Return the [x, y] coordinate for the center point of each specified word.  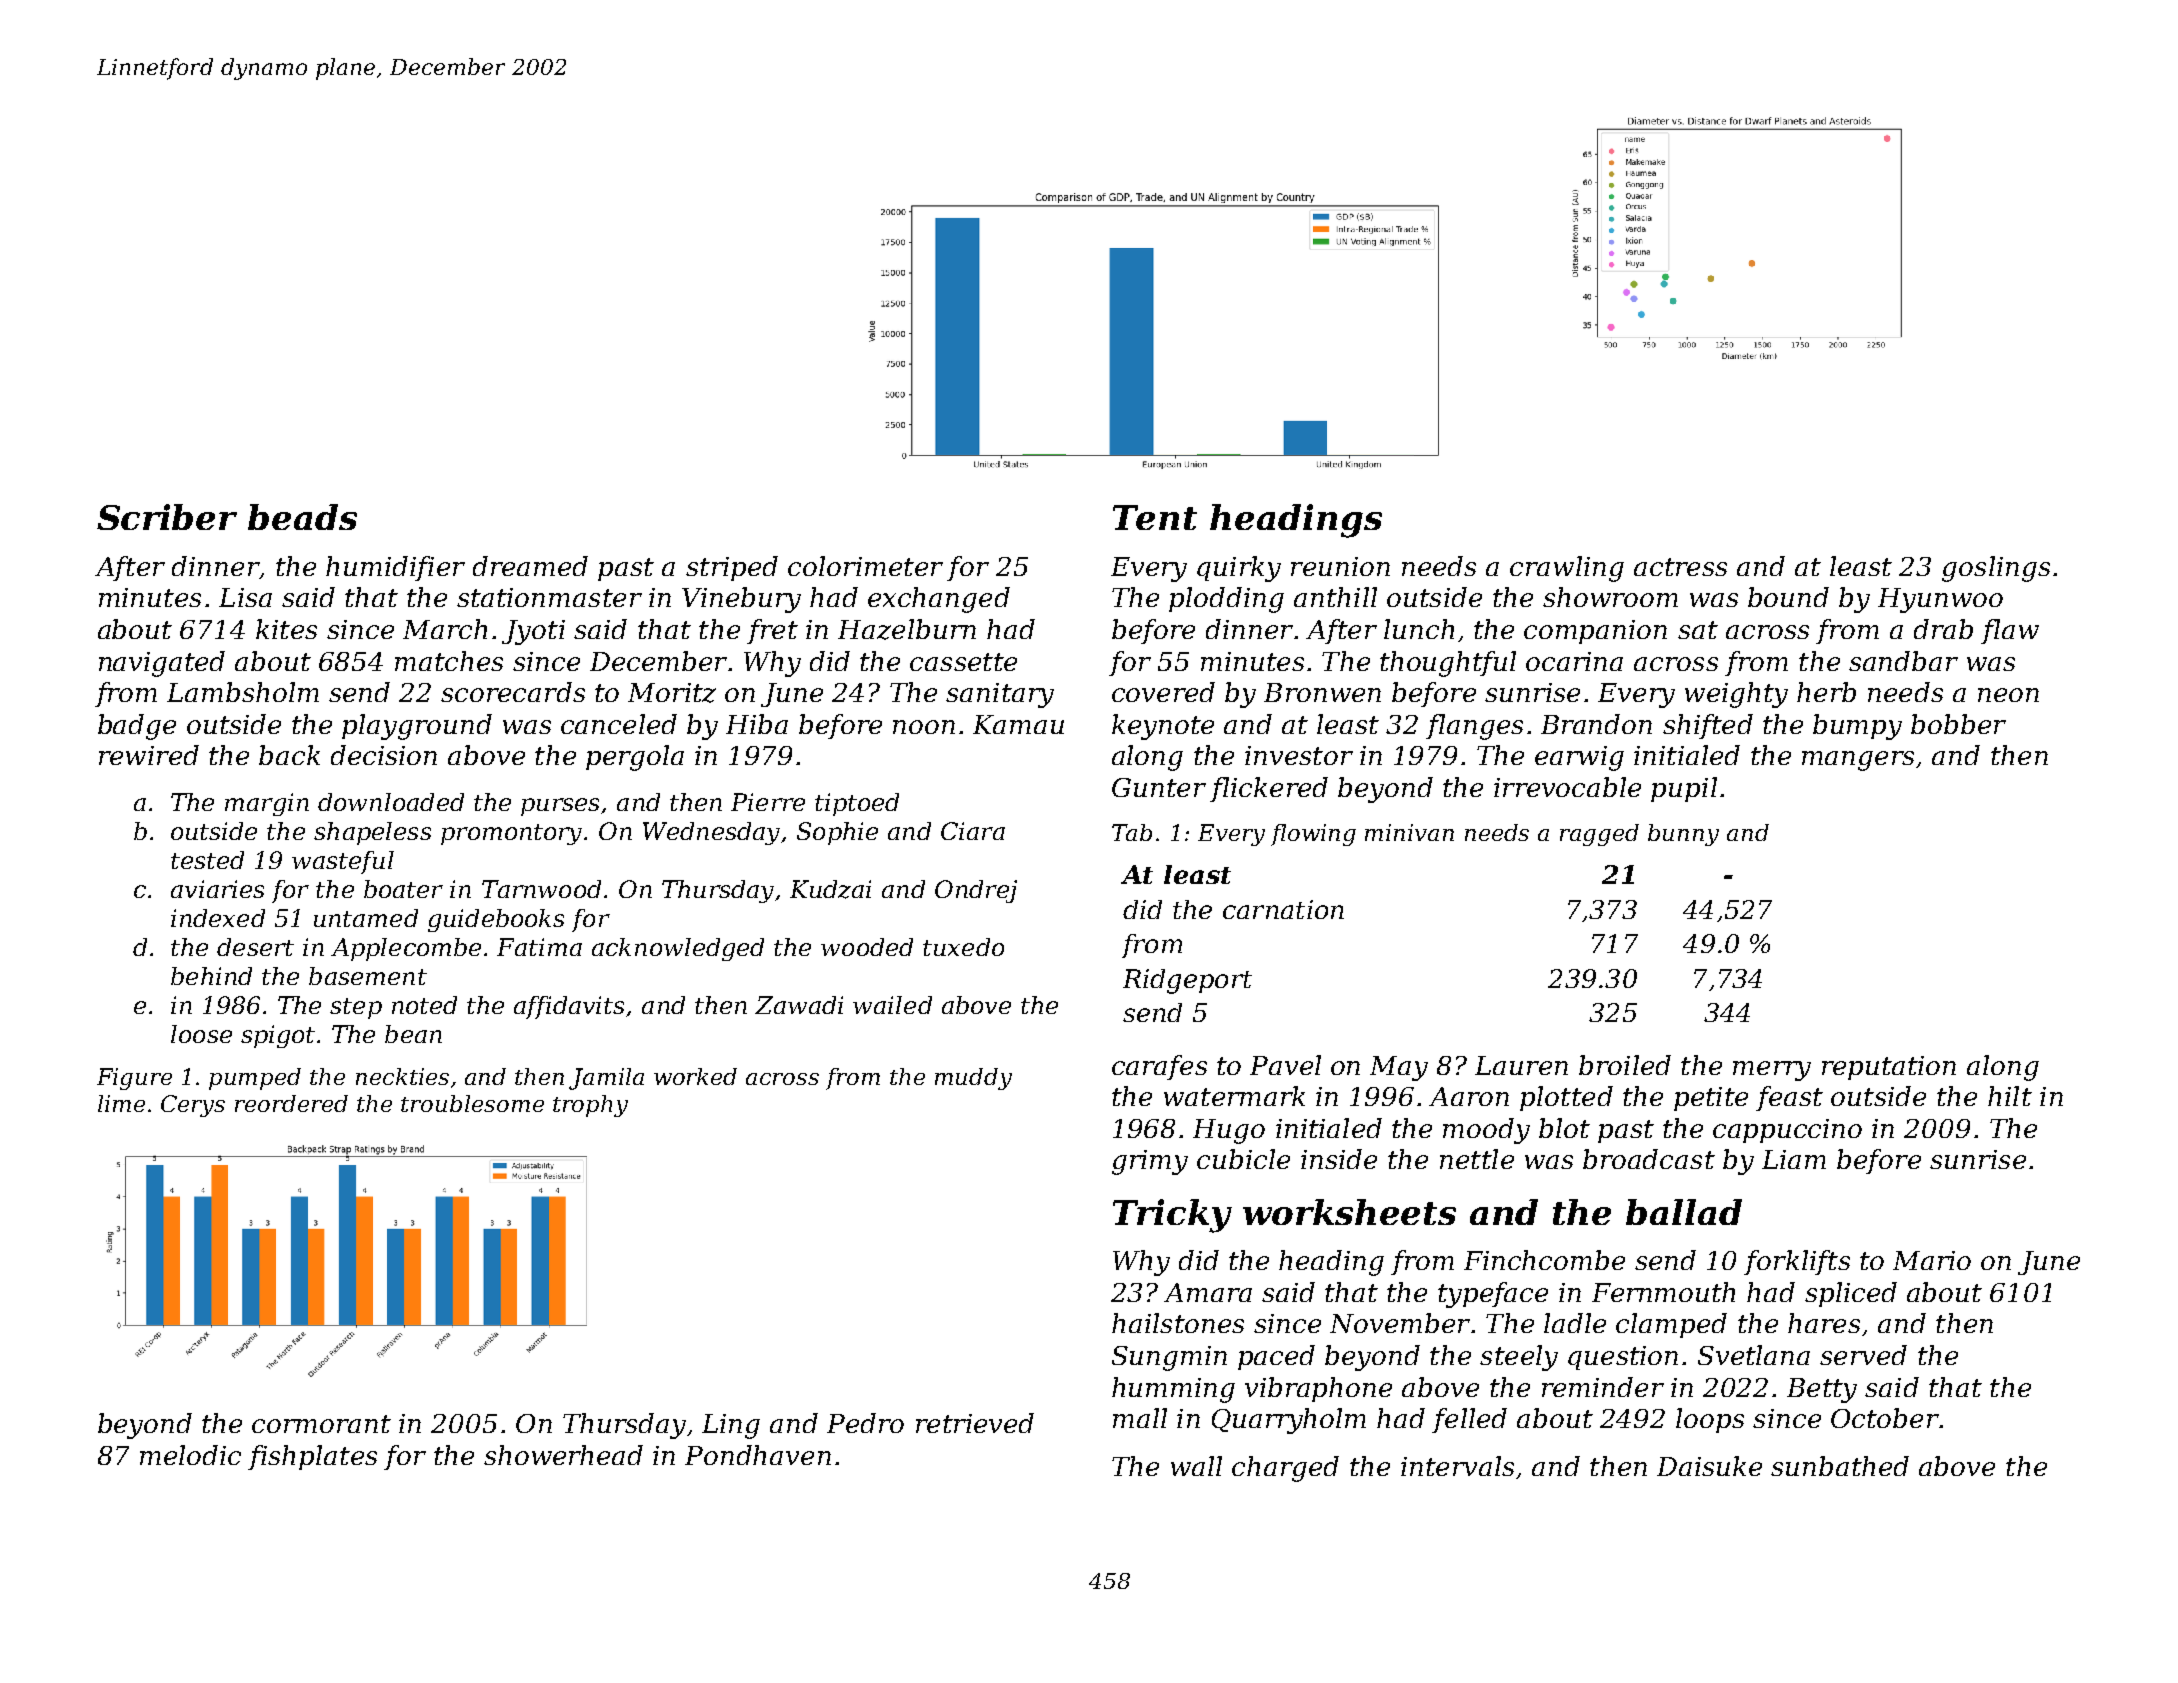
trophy [590, 1106]
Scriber [167, 517]
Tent [1155, 517]
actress [1680, 567]
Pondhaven [758, 1455]
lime [121, 1103]
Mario [1932, 1260]
